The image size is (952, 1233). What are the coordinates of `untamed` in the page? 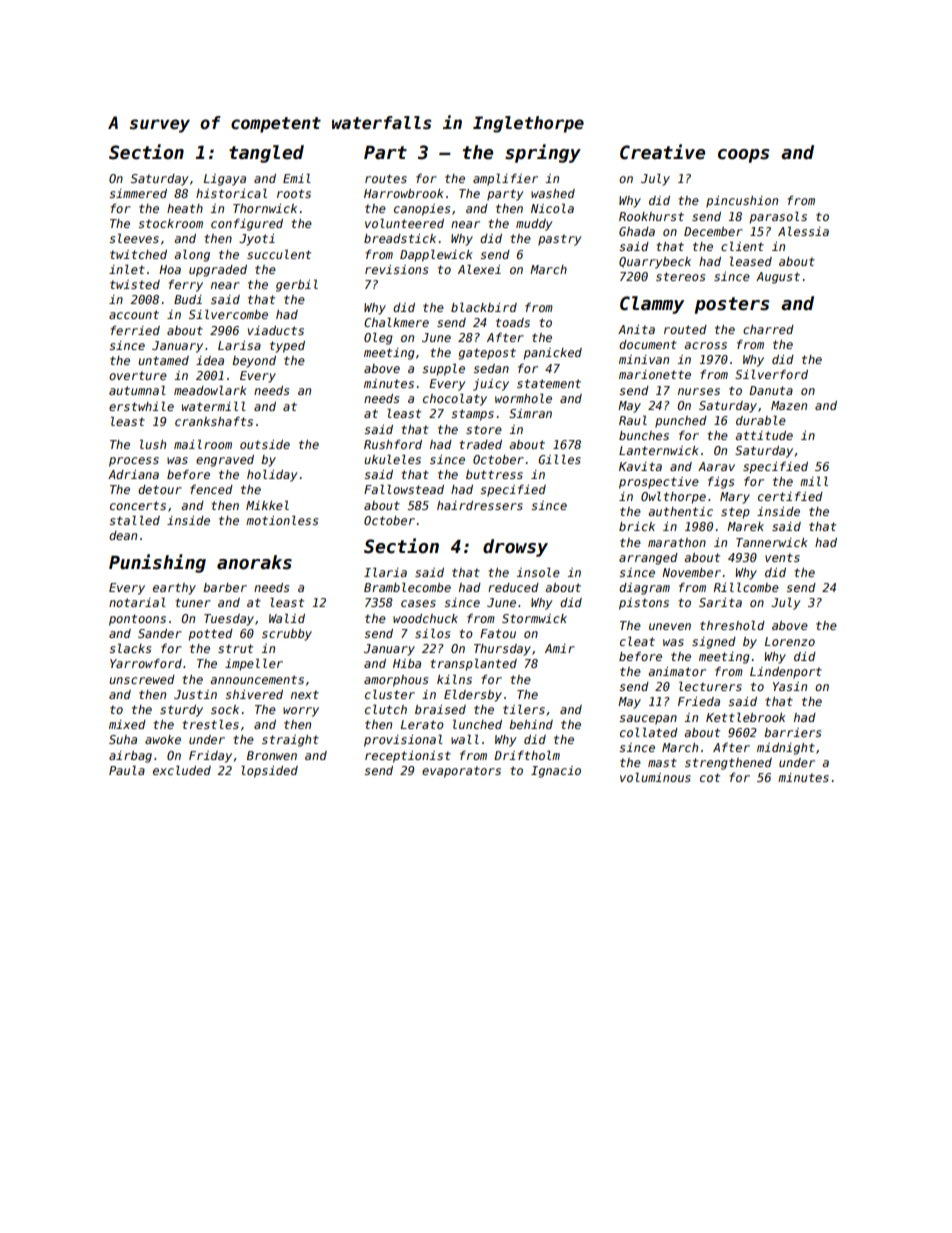 It's located at (163, 360).
